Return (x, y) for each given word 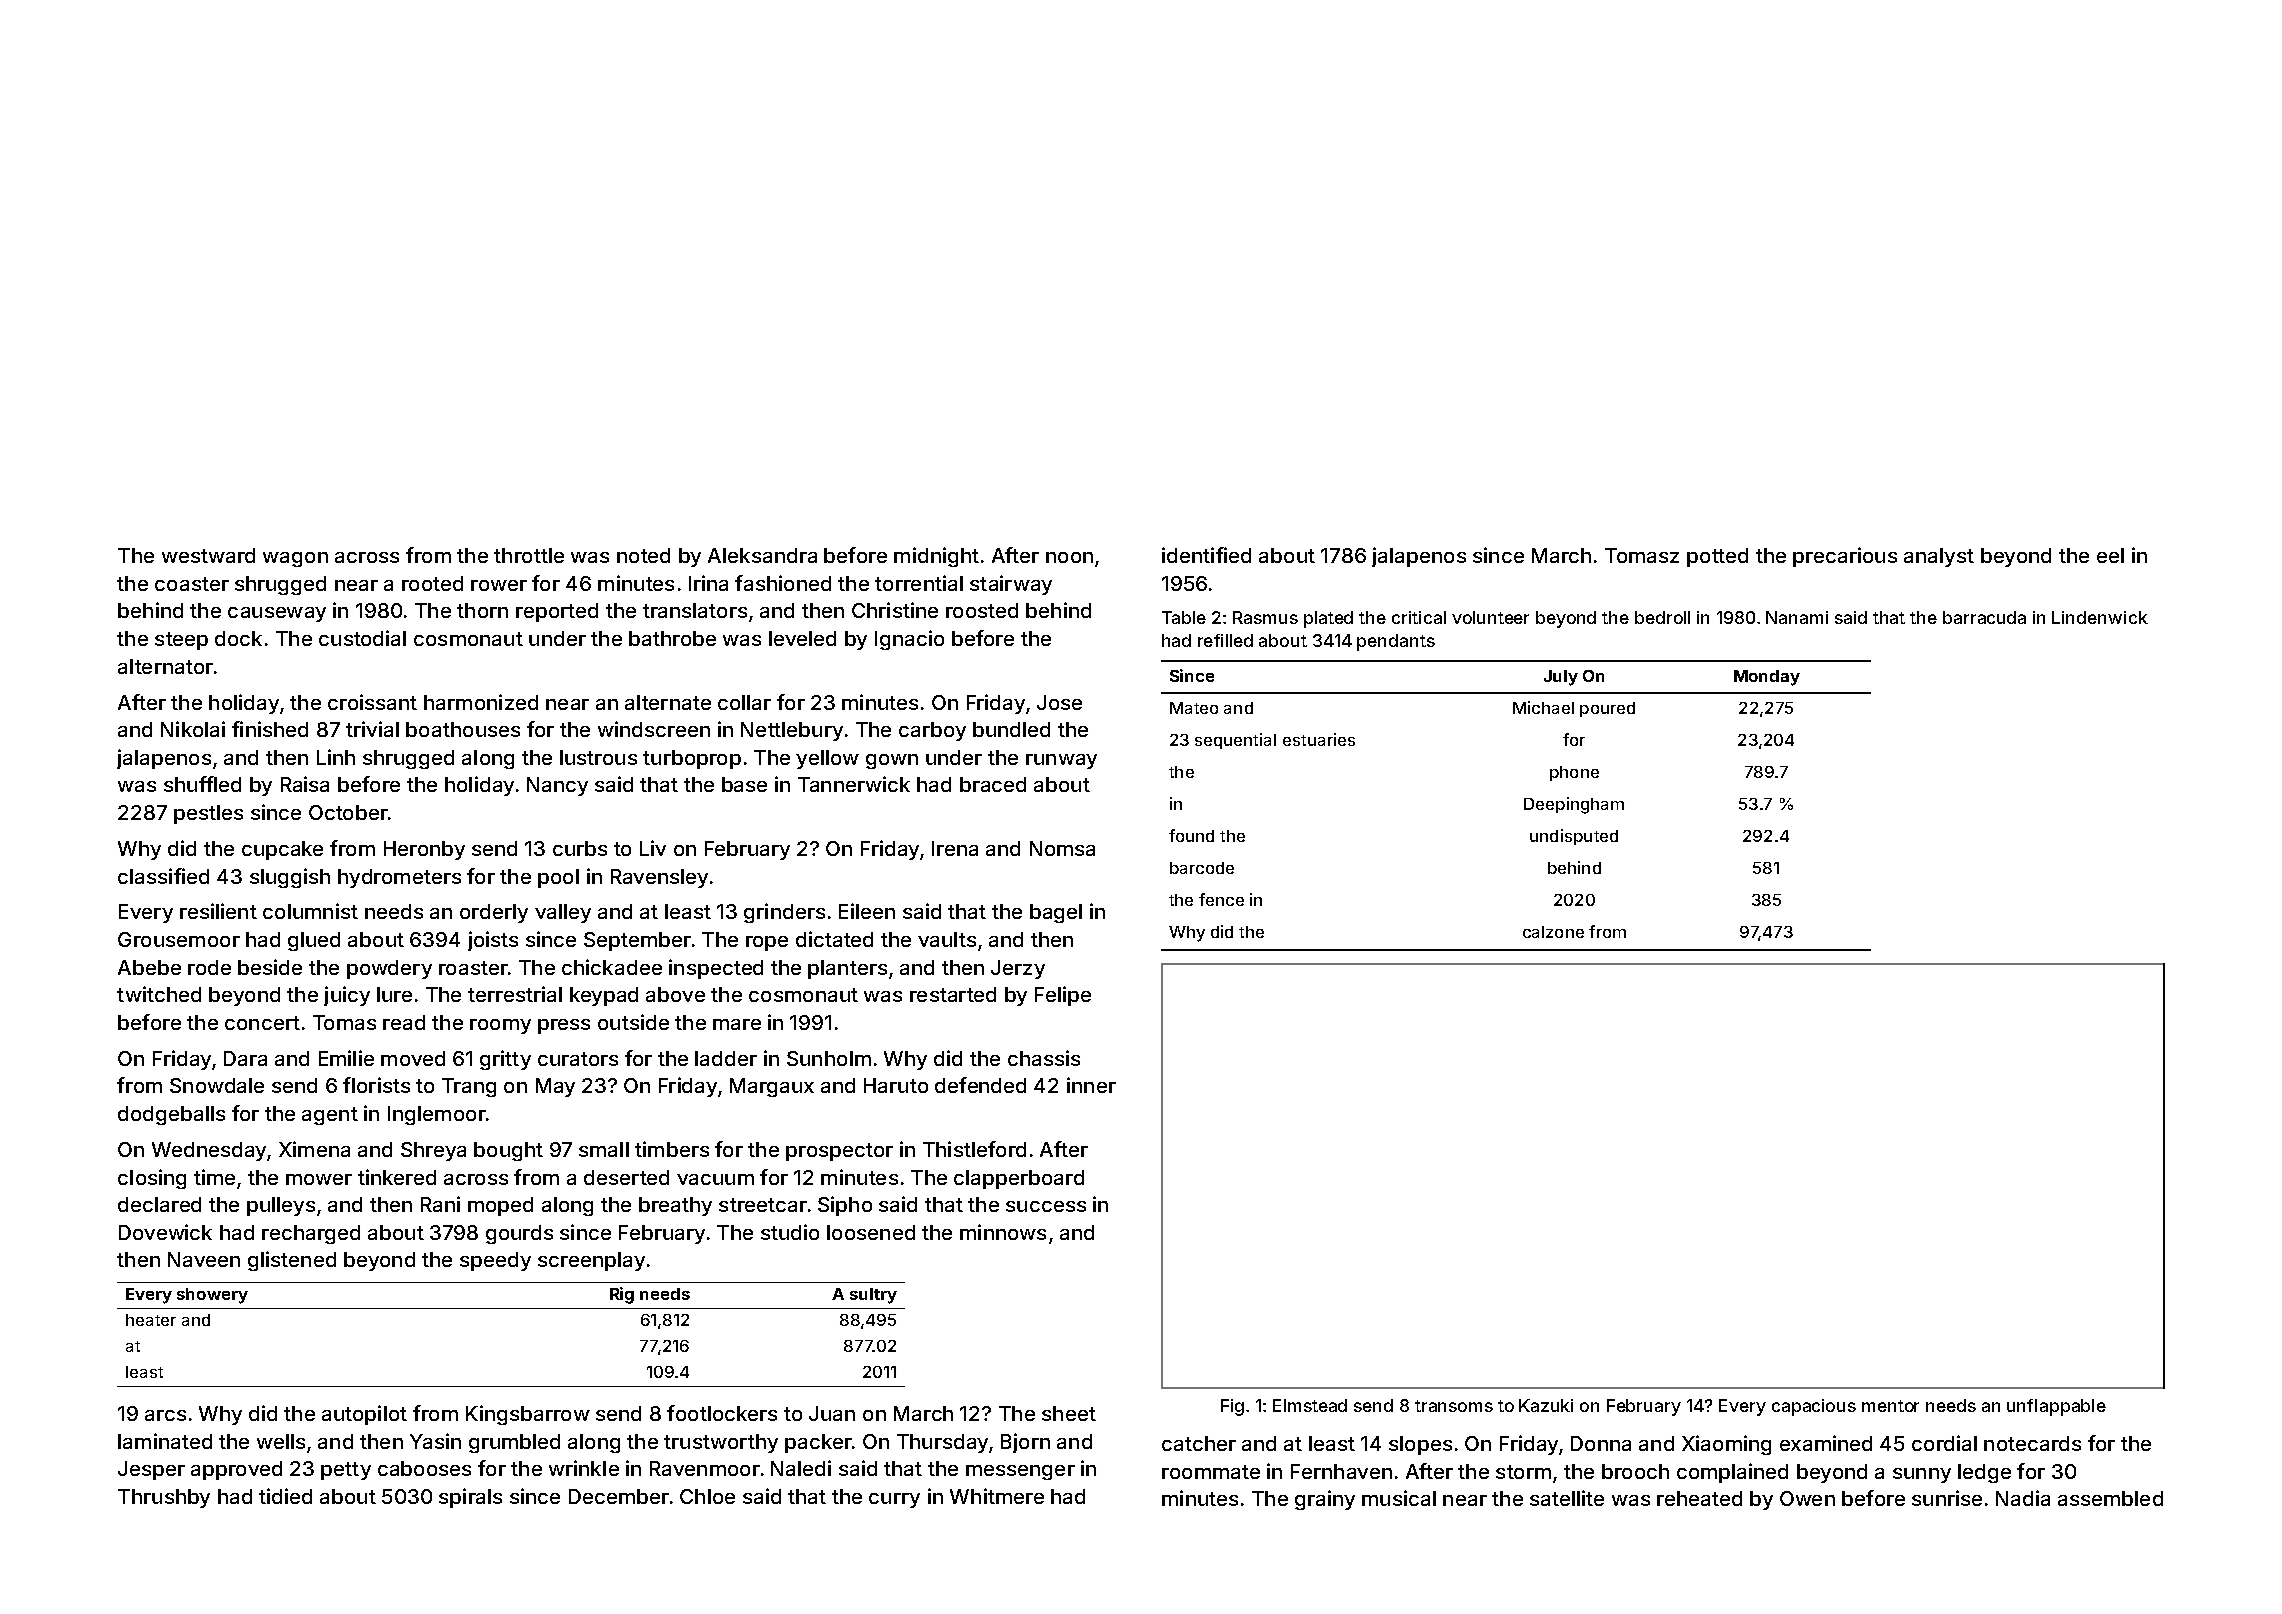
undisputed (1574, 837)
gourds (519, 1234)
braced (993, 784)
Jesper (151, 1470)
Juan (832, 1413)
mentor (1890, 1406)
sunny (1922, 1475)
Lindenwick (2100, 617)
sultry (873, 1296)
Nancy (557, 786)
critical (1419, 617)
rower (499, 585)
